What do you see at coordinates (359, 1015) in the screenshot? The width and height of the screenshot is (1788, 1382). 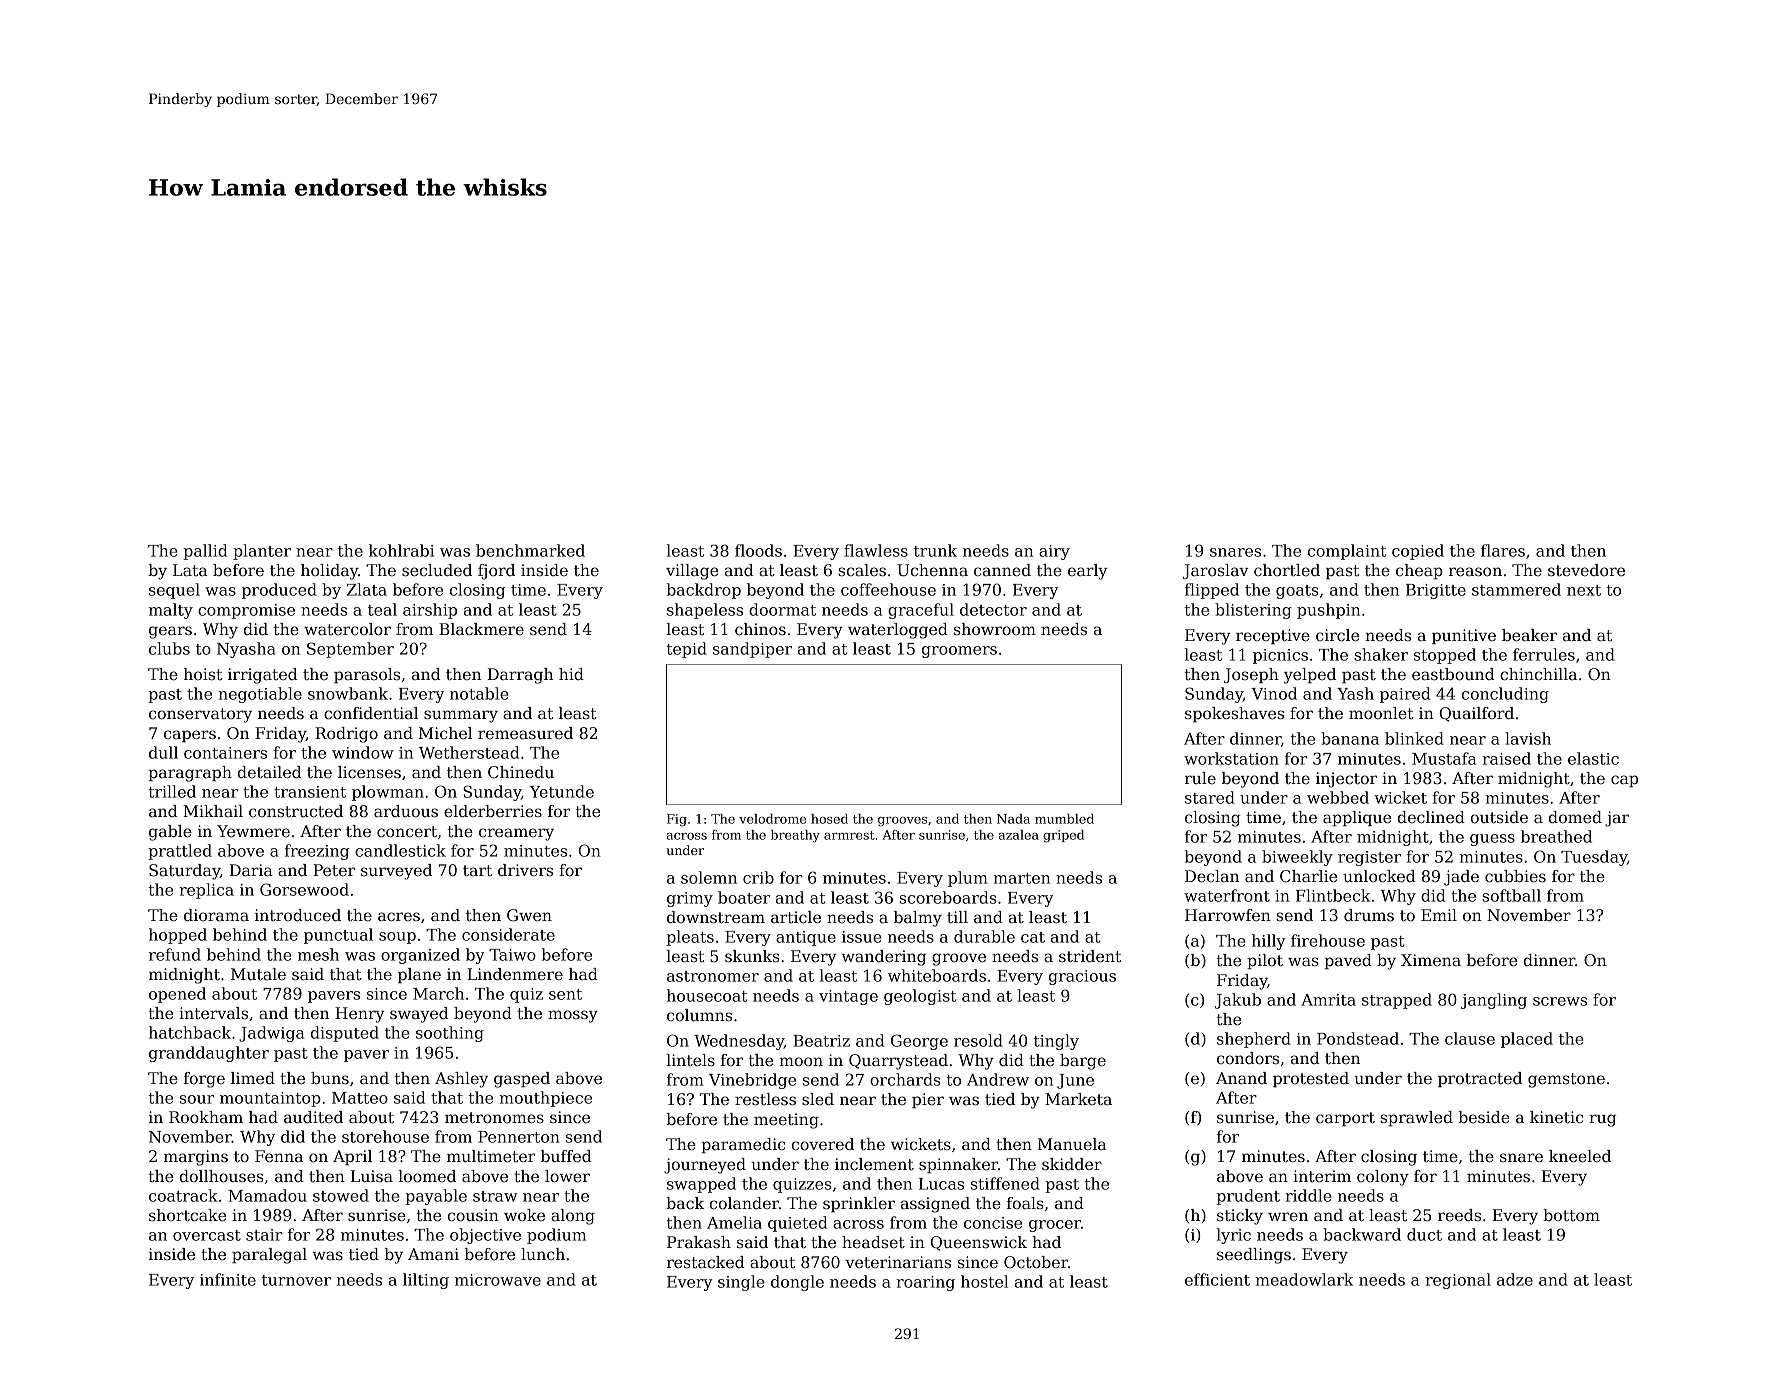 I see `Henry` at bounding box center [359, 1015].
